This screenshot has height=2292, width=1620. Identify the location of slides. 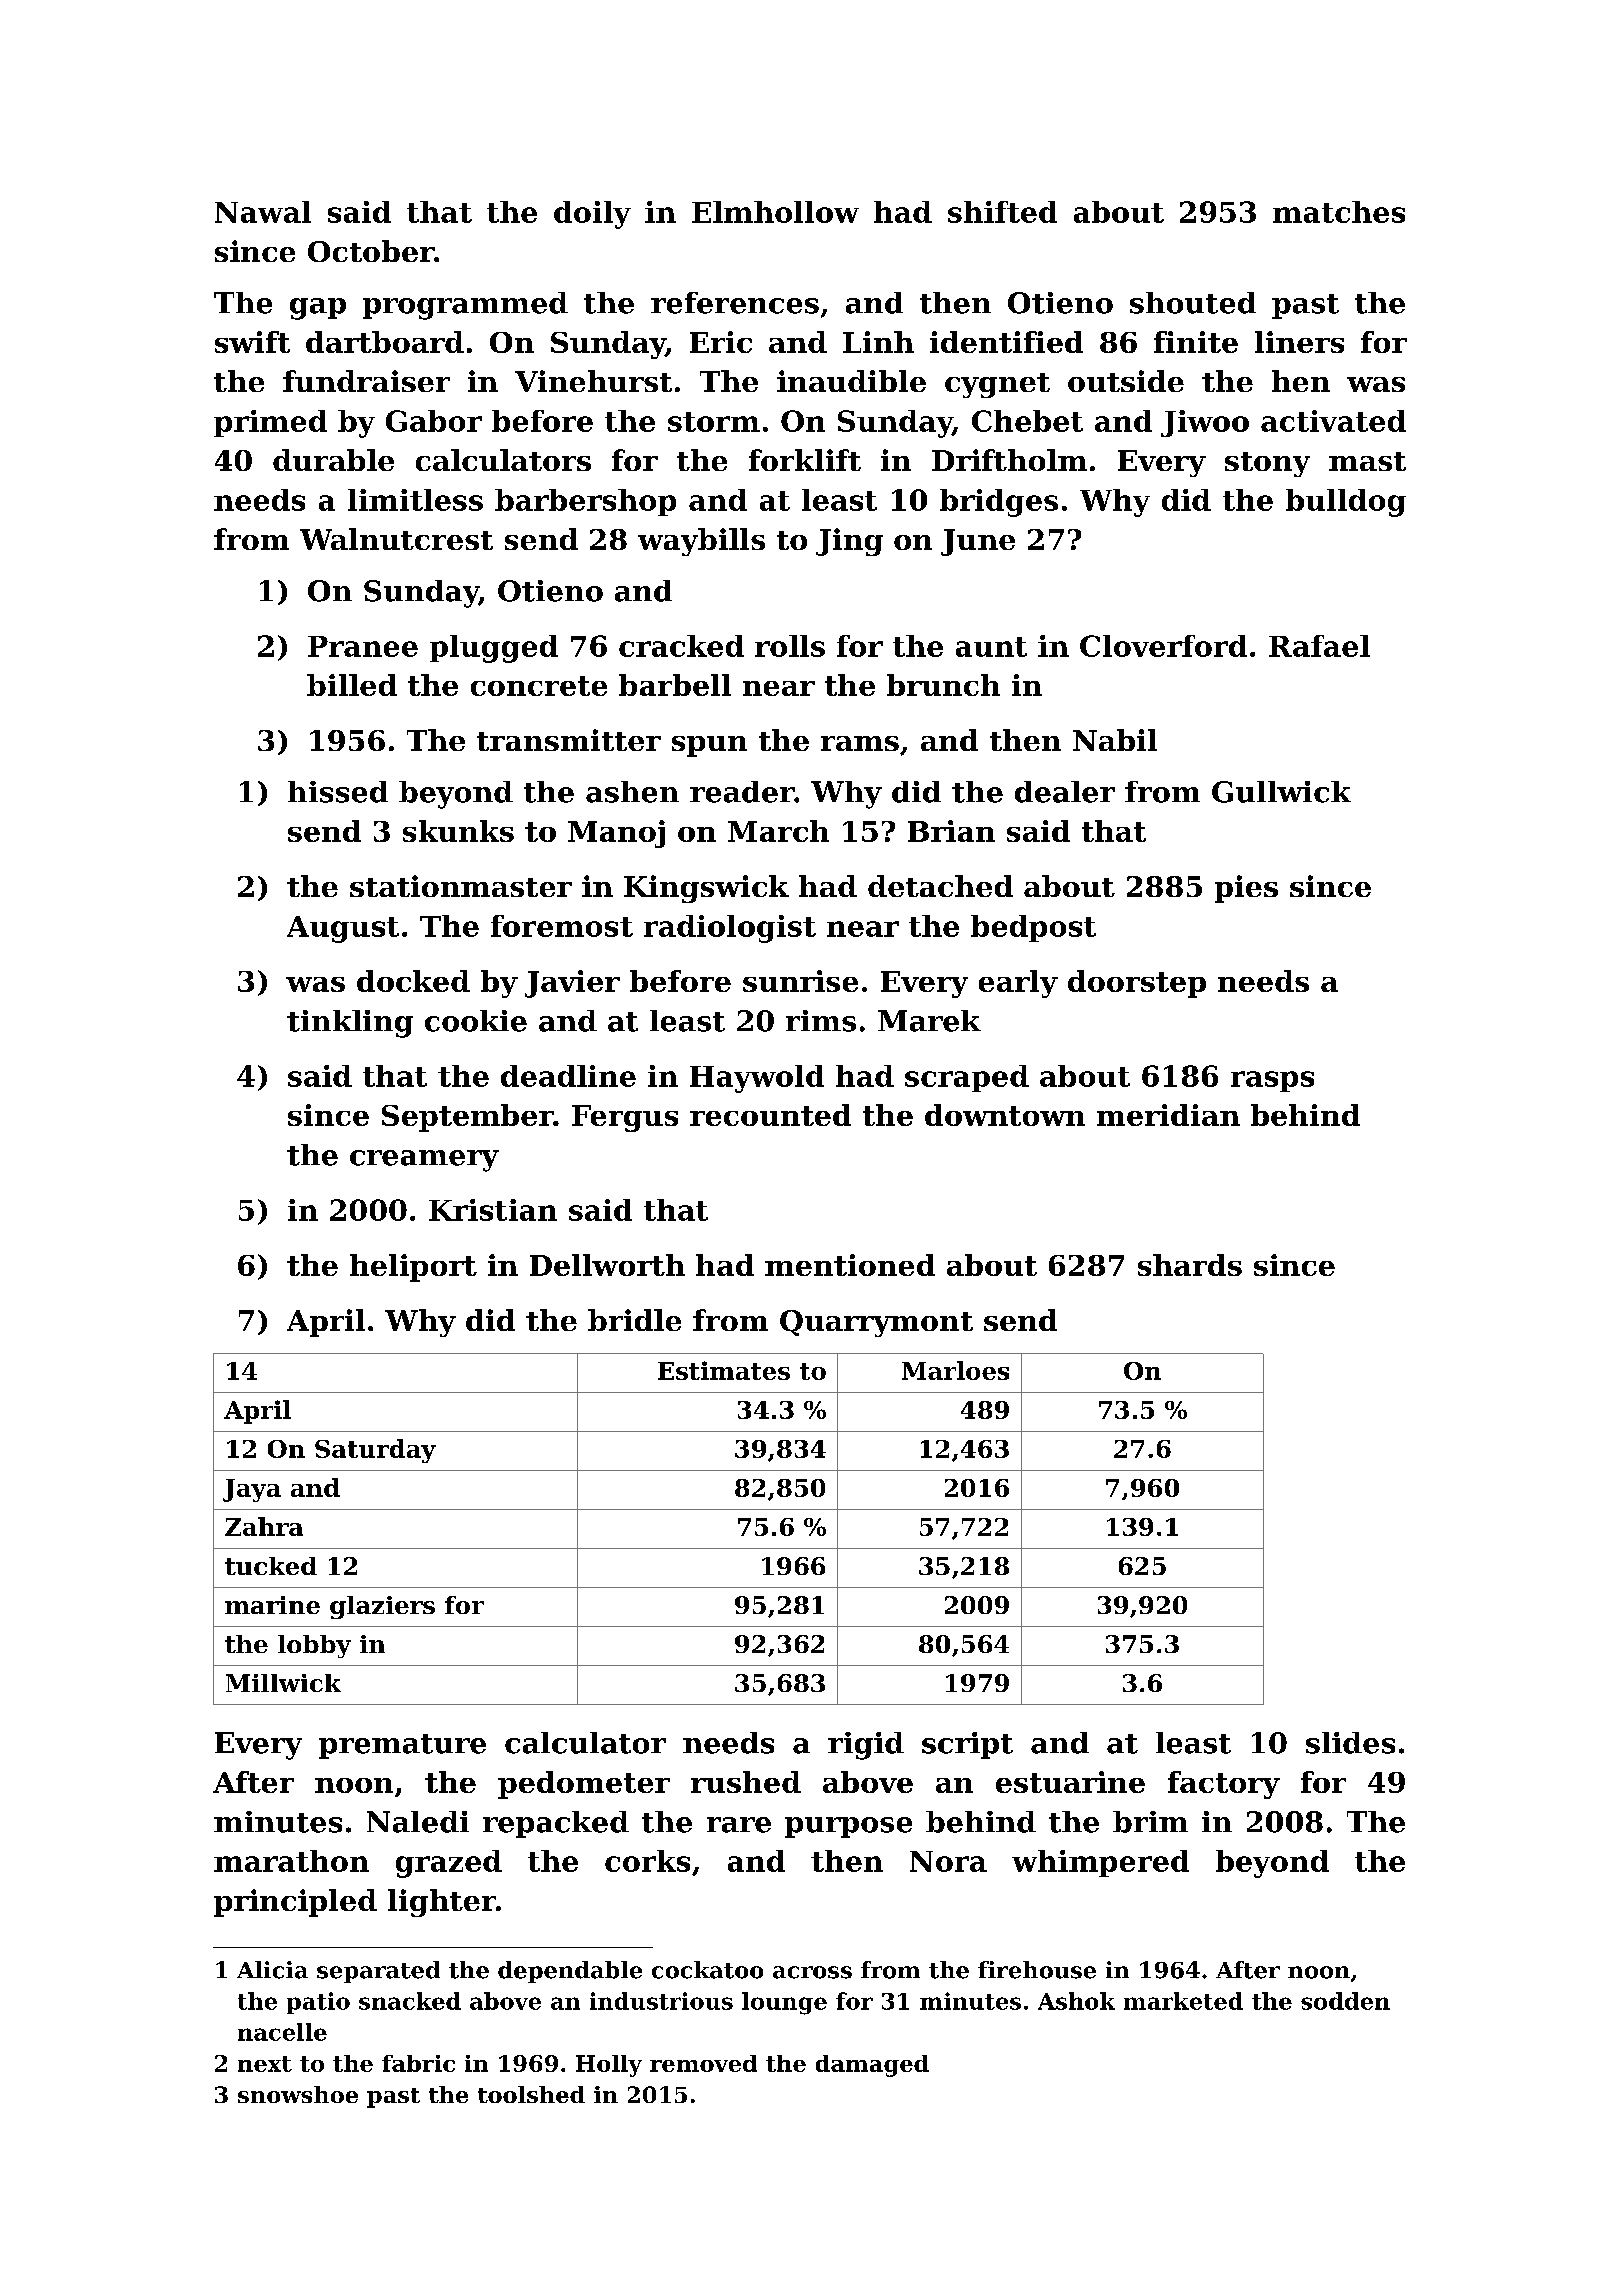
(1350, 1743).
